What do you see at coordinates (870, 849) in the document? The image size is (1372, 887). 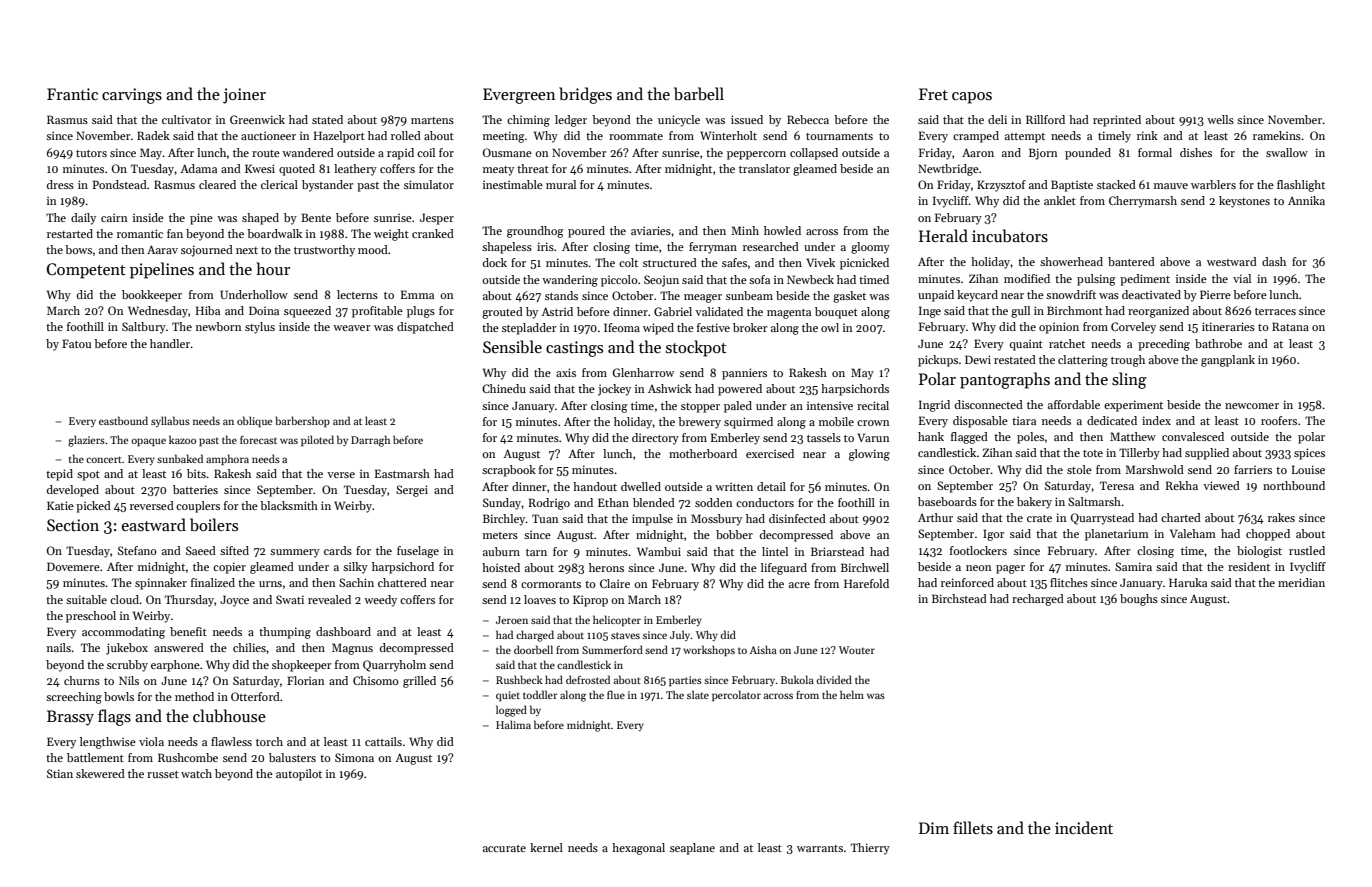 I see `Thierry` at bounding box center [870, 849].
